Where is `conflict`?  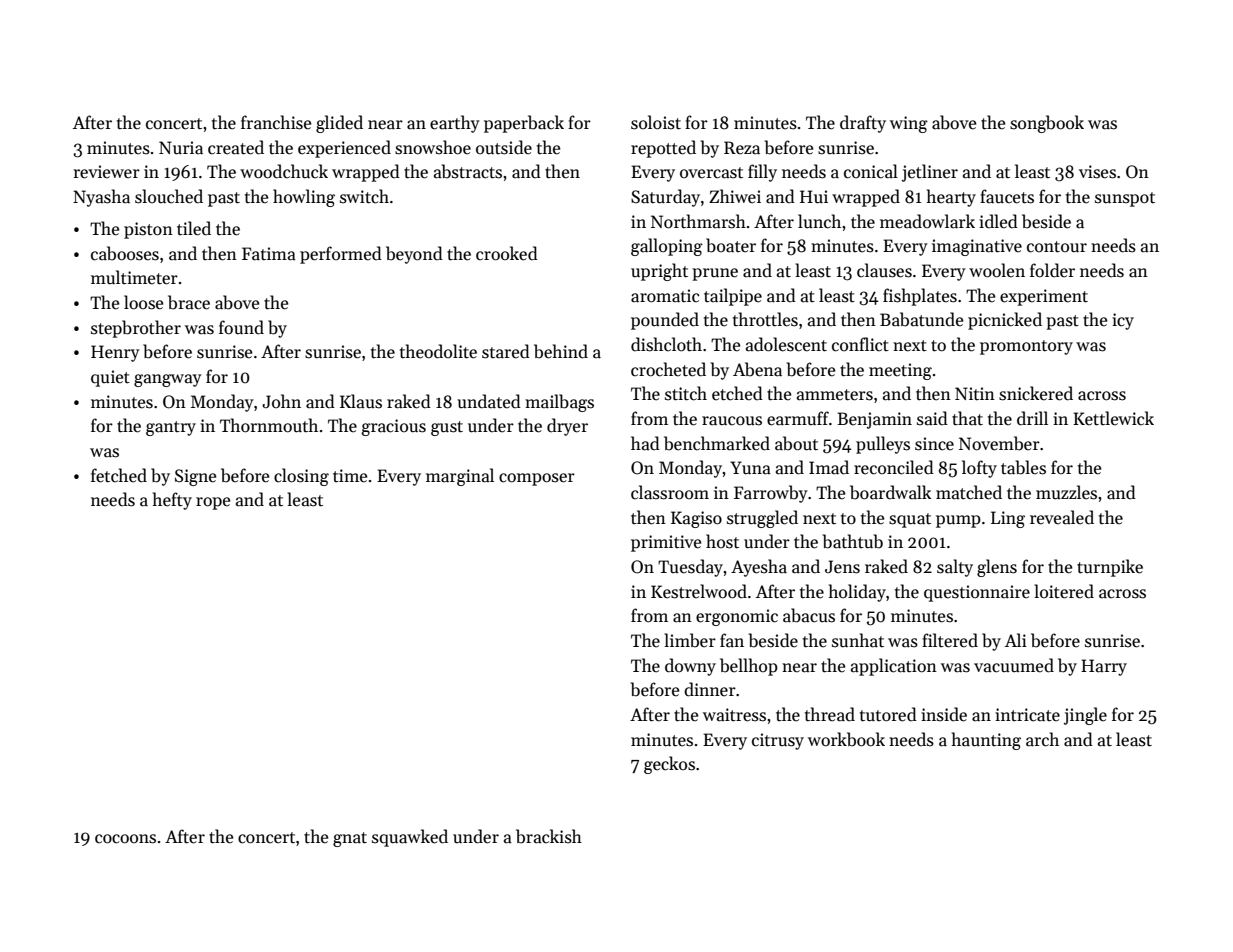
conflict is located at coordinates (860, 344).
